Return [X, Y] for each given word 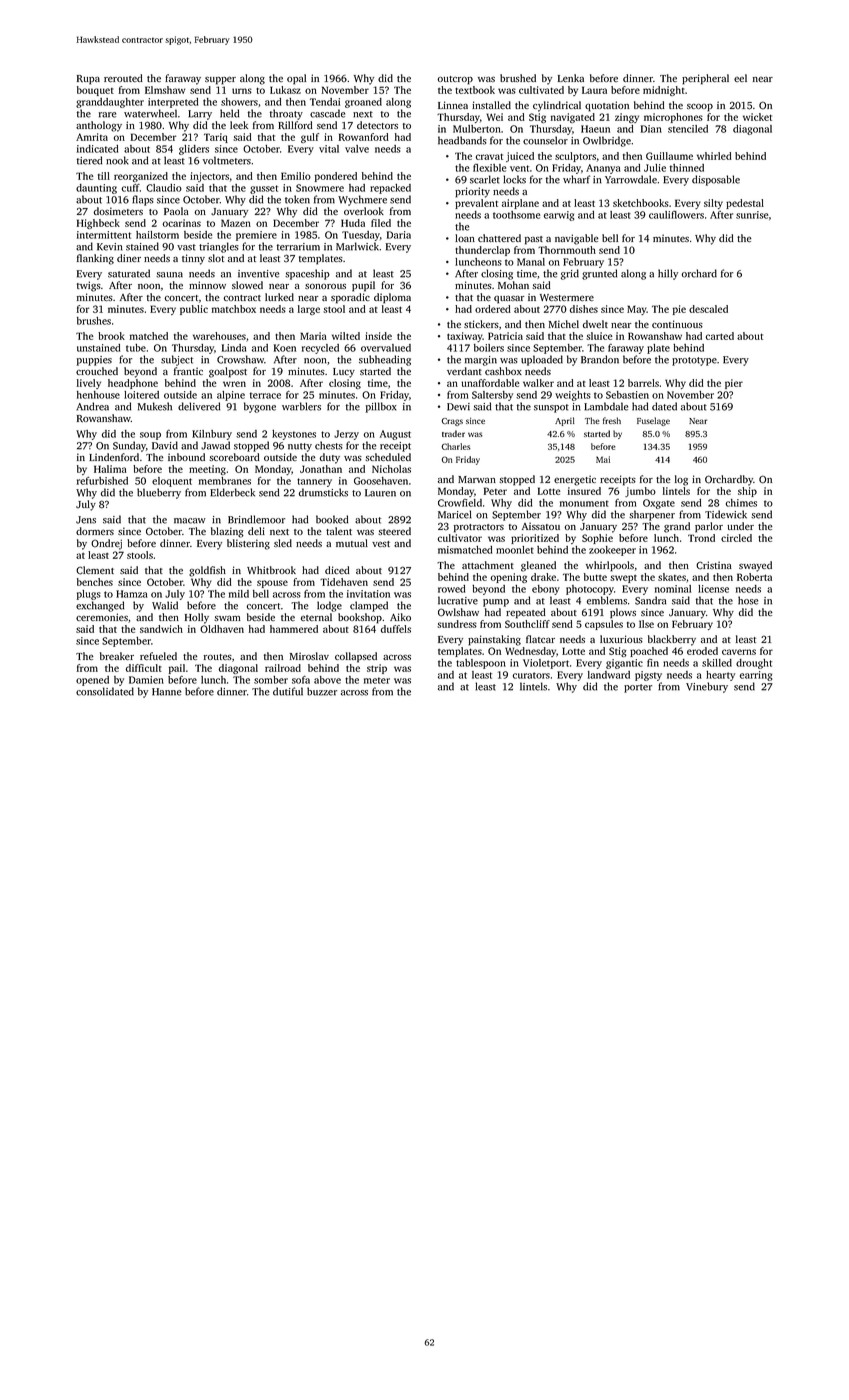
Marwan [477, 479]
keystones [294, 435]
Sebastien [627, 395]
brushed [518, 78]
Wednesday [530, 652]
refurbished [102, 481]
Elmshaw [165, 90]
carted [720, 336]
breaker [117, 656]
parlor [709, 527]
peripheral [705, 79]
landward [609, 675]
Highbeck [98, 224]
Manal [531, 262]
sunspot [551, 408]
